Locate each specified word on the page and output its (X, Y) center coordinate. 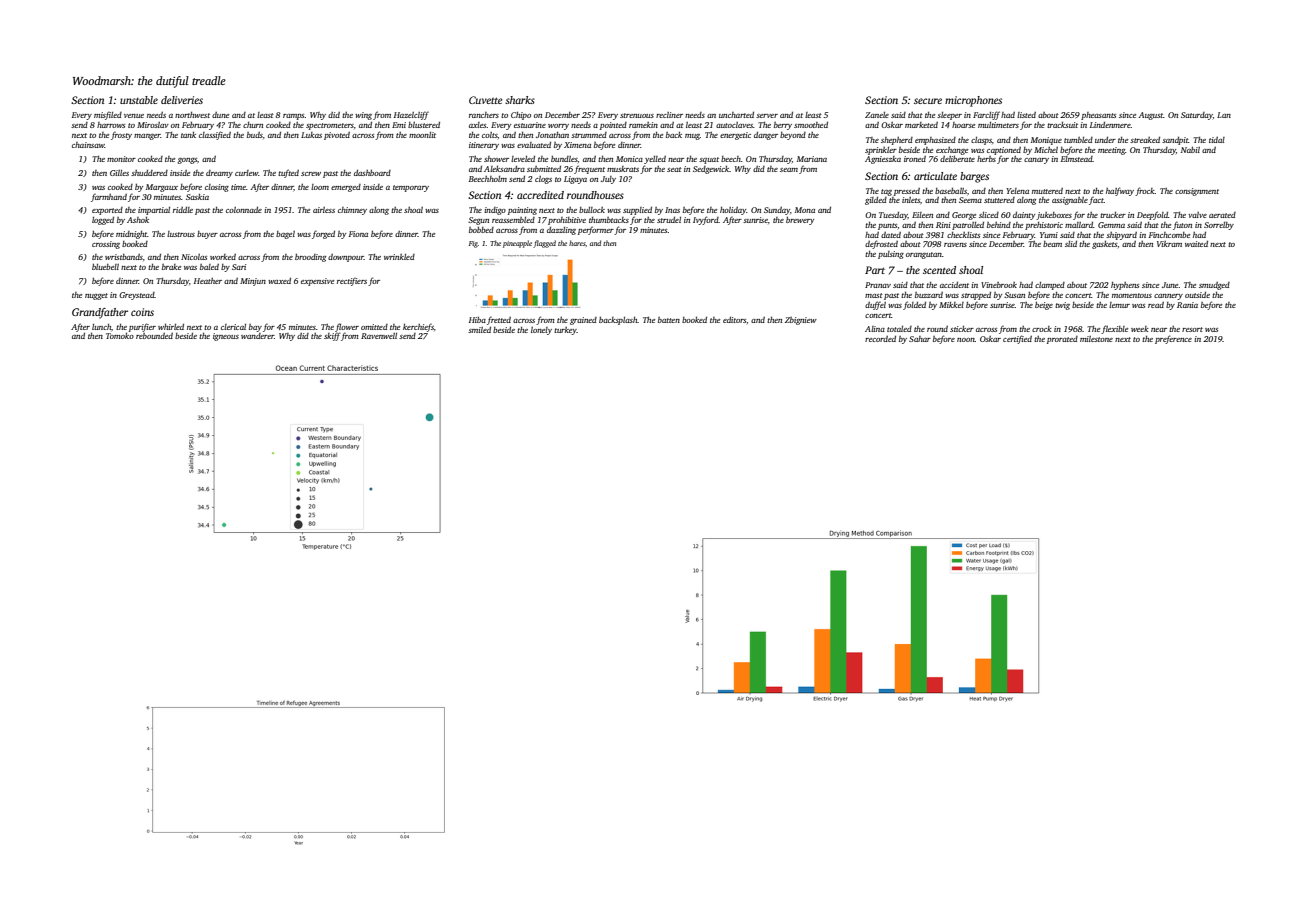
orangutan (924, 255)
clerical (233, 327)
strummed (589, 135)
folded (914, 305)
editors (734, 320)
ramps (294, 117)
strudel (669, 220)
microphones (973, 101)
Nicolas (194, 257)
